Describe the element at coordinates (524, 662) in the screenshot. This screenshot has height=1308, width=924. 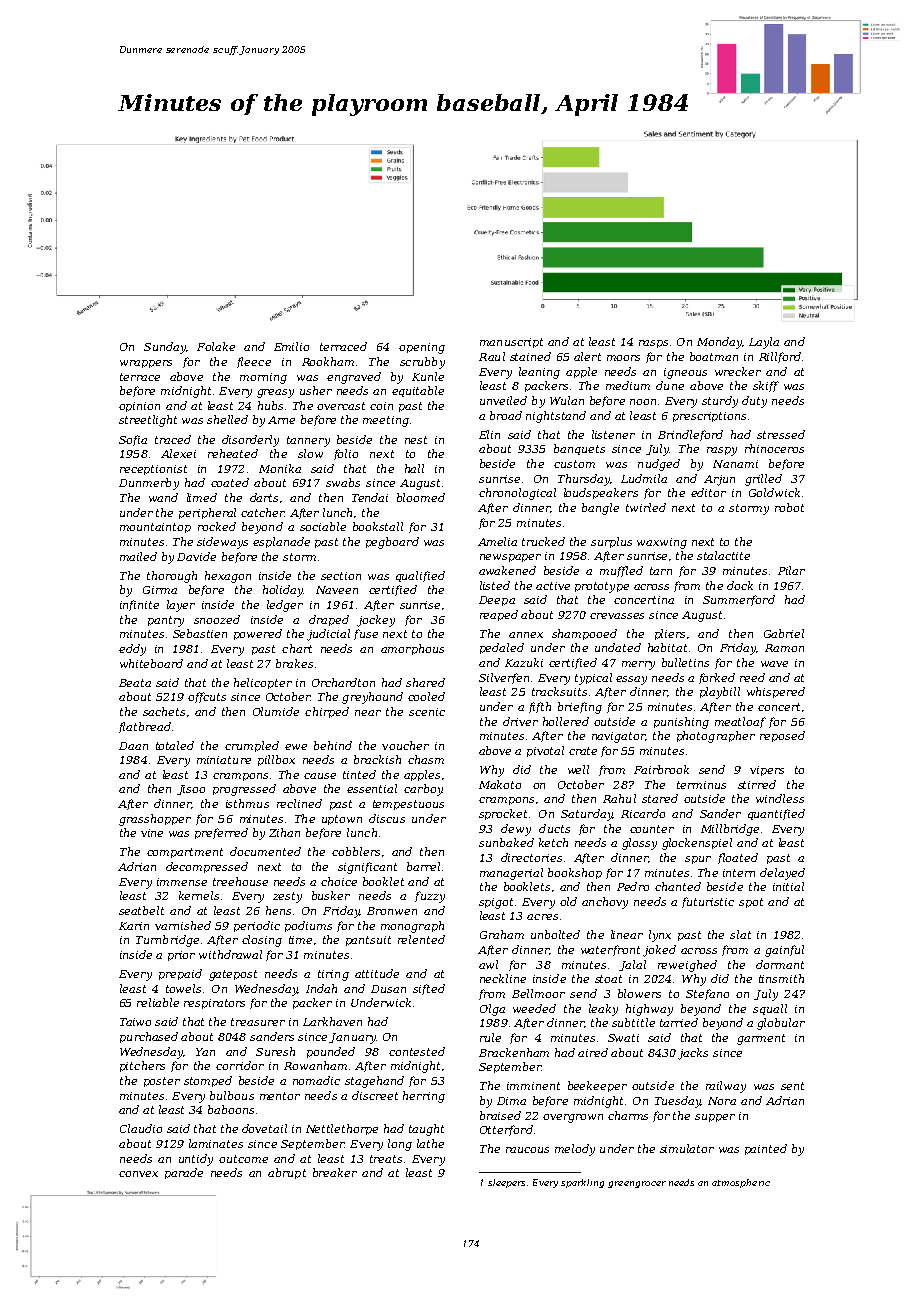
I see `Kazuki` at that location.
